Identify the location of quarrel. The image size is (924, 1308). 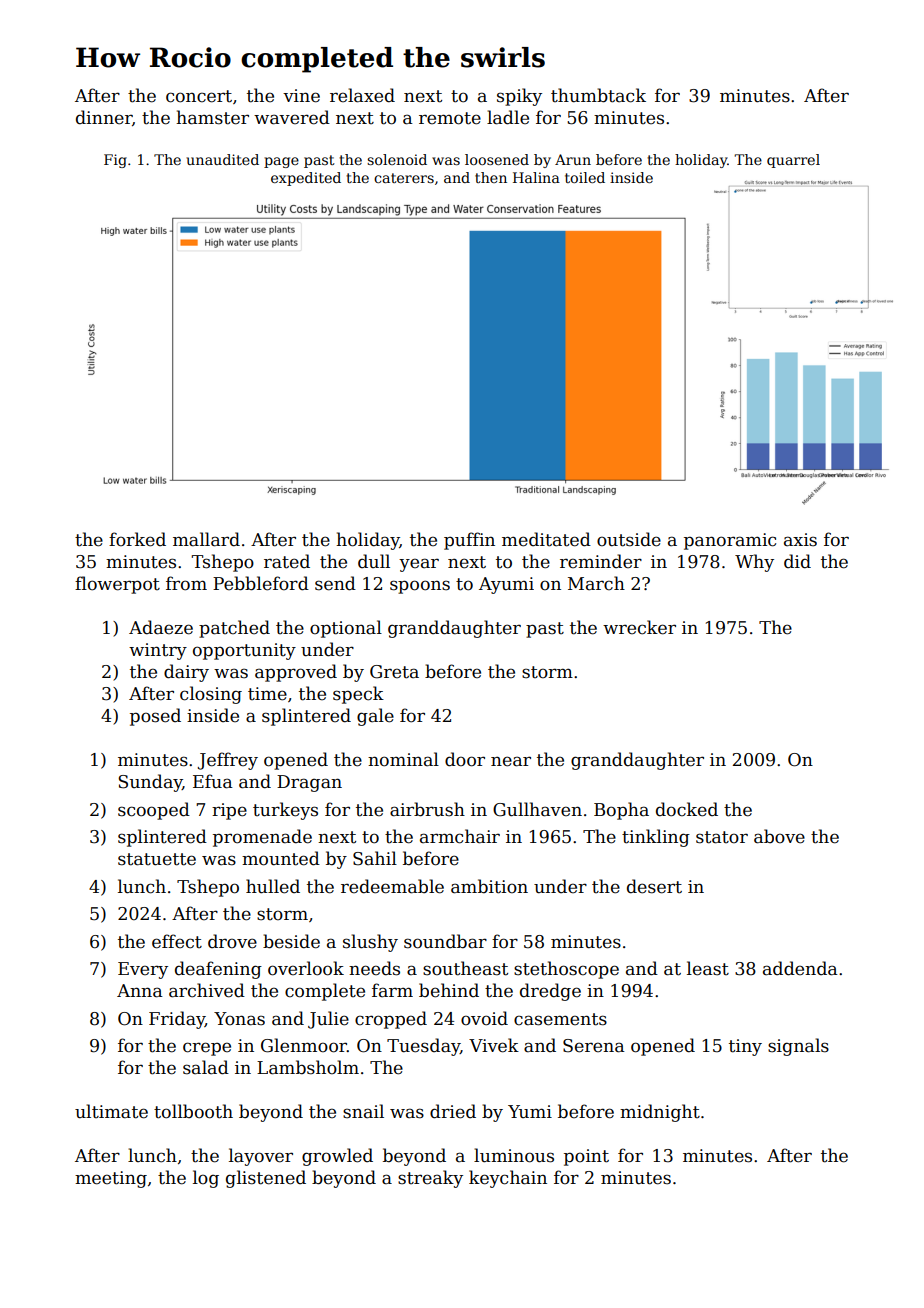
(793, 161).
